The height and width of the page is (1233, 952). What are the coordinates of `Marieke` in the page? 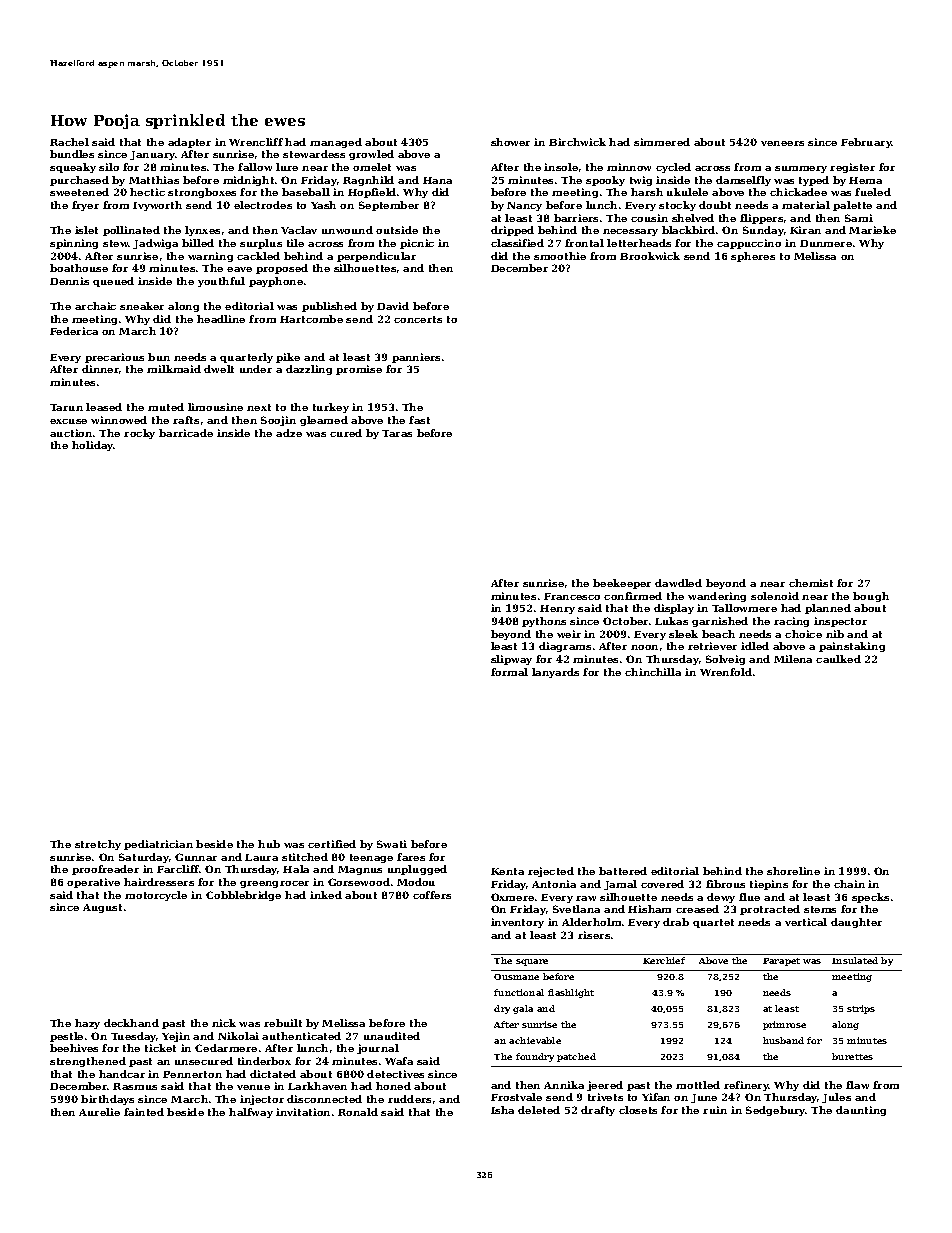 It's located at (872, 230).
